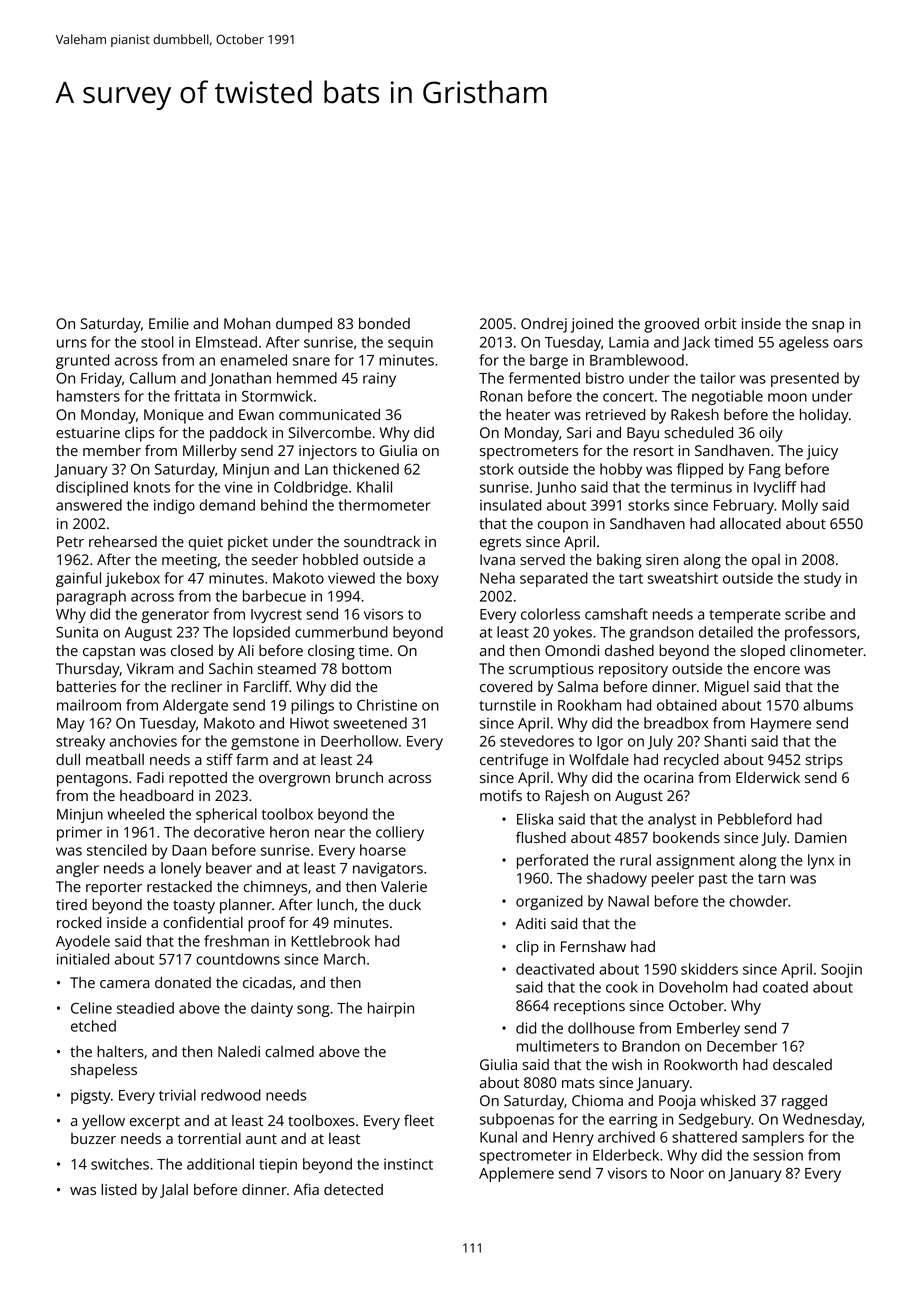  I want to click on breadbox, so click(676, 723).
